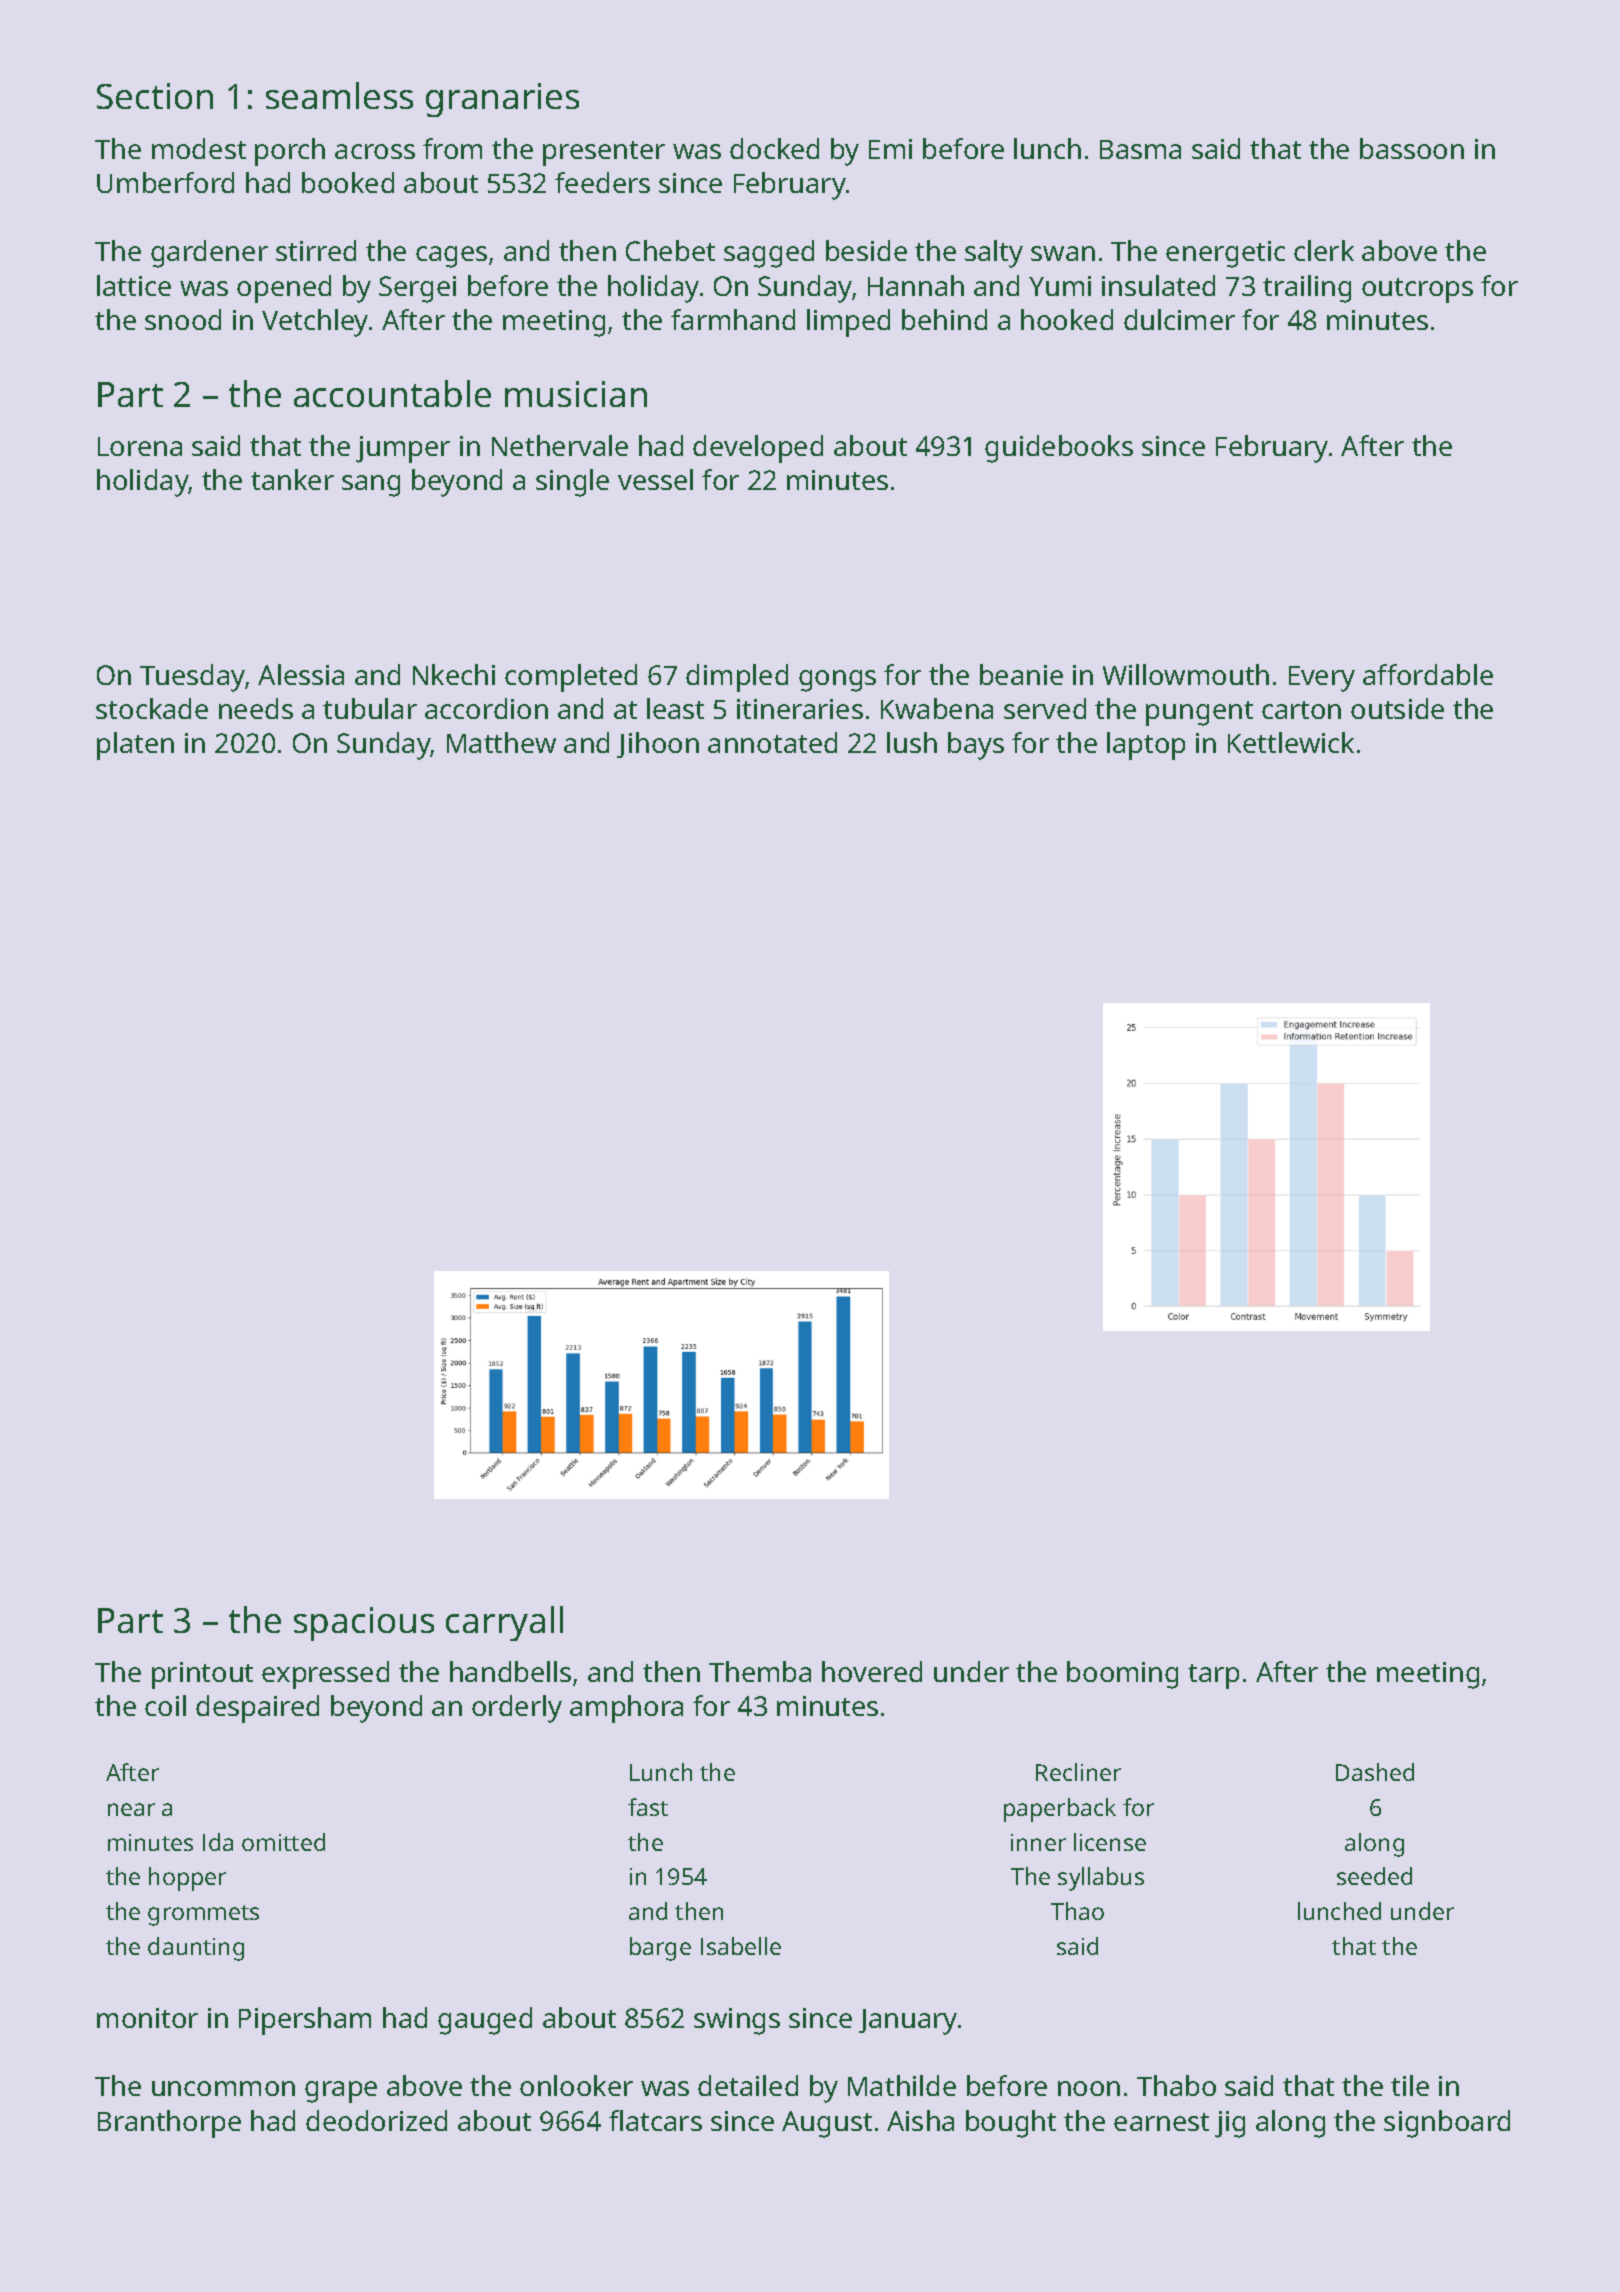 This document has width=1620, height=2292. I want to click on hovered, so click(872, 1671).
